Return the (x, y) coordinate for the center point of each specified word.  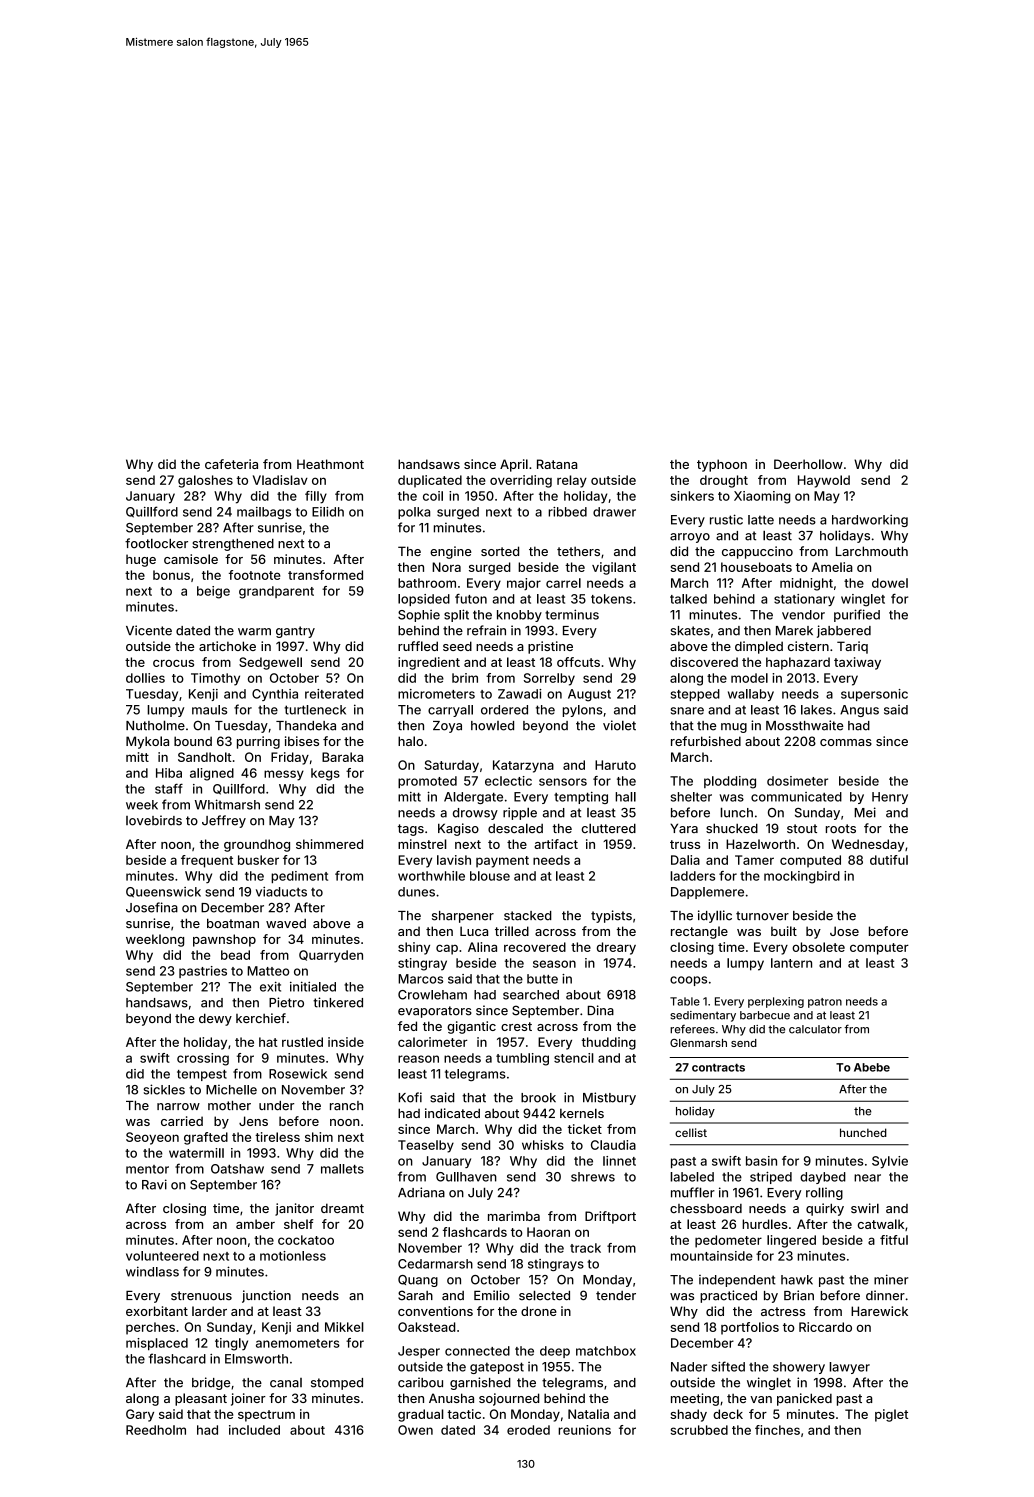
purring (258, 742)
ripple (520, 813)
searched (531, 995)
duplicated (430, 481)
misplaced (157, 1344)
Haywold (824, 481)
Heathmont (330, 464)
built (784, 931)
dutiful (889, 860)
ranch (346, 1106)
